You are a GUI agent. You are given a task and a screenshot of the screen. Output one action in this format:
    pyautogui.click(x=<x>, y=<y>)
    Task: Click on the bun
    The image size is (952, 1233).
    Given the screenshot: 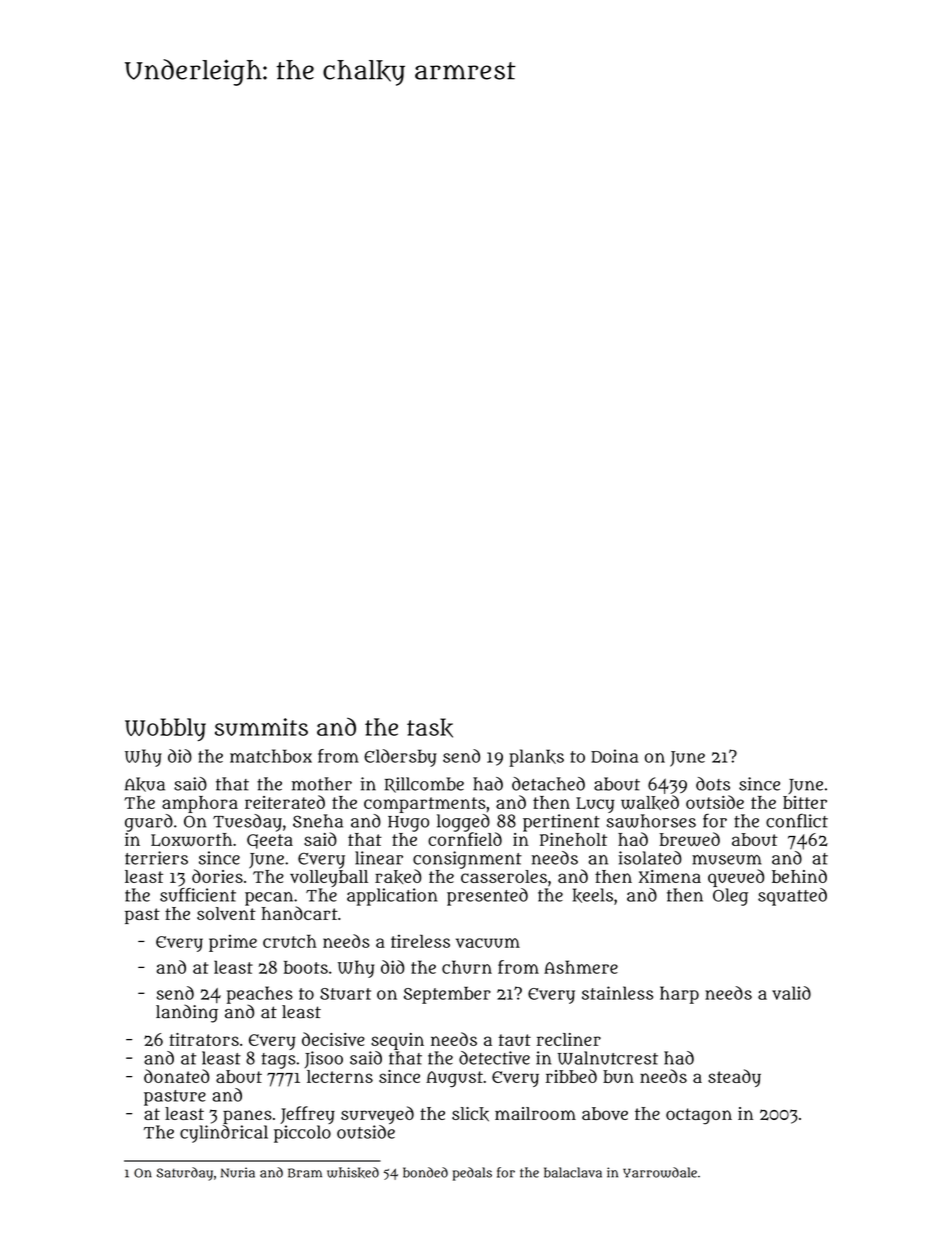 What is the action you would take?
    pyautogui.click(x=618, y=1076)
